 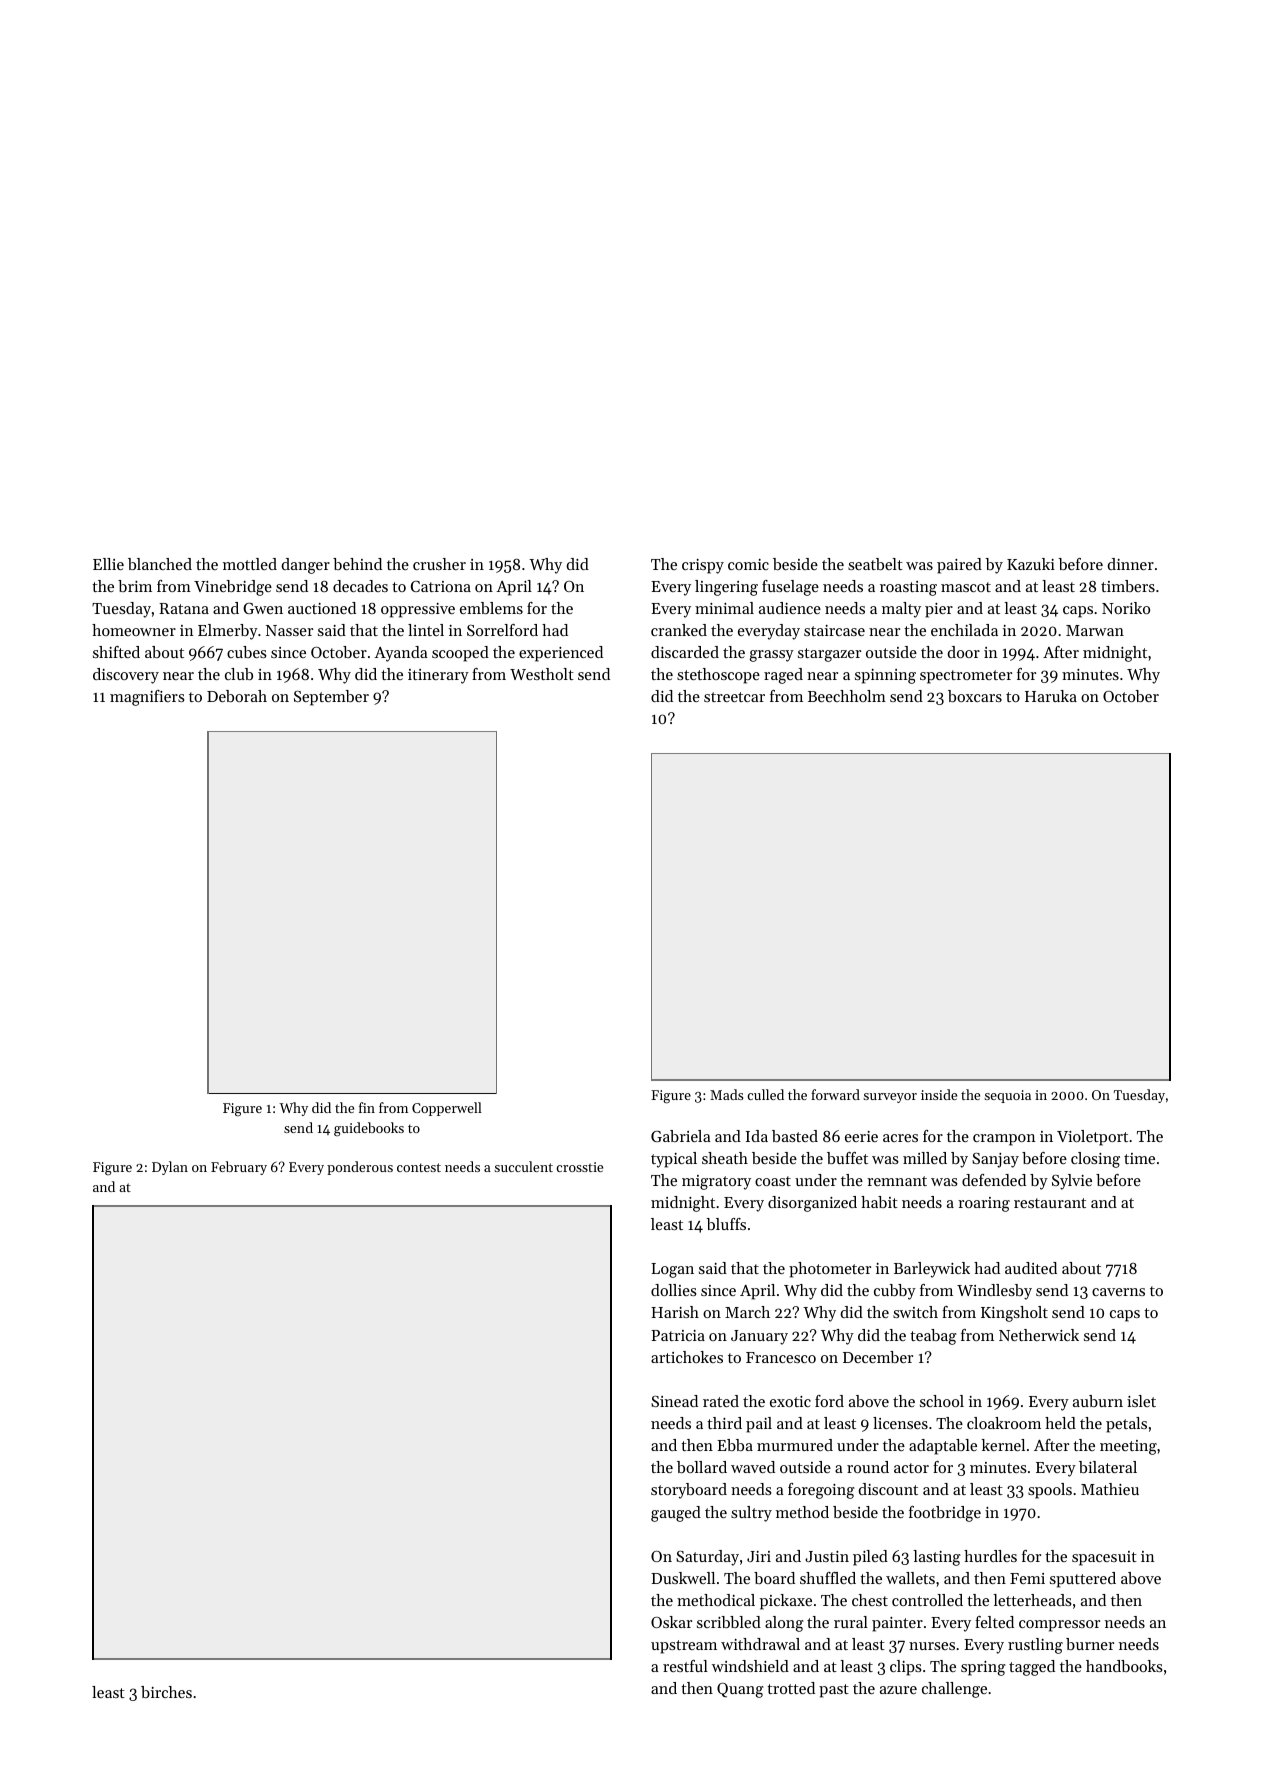 What do you see at coordinates (674, 1290) in the document?
I see `dollies` at bounding box center [674, 1290].
